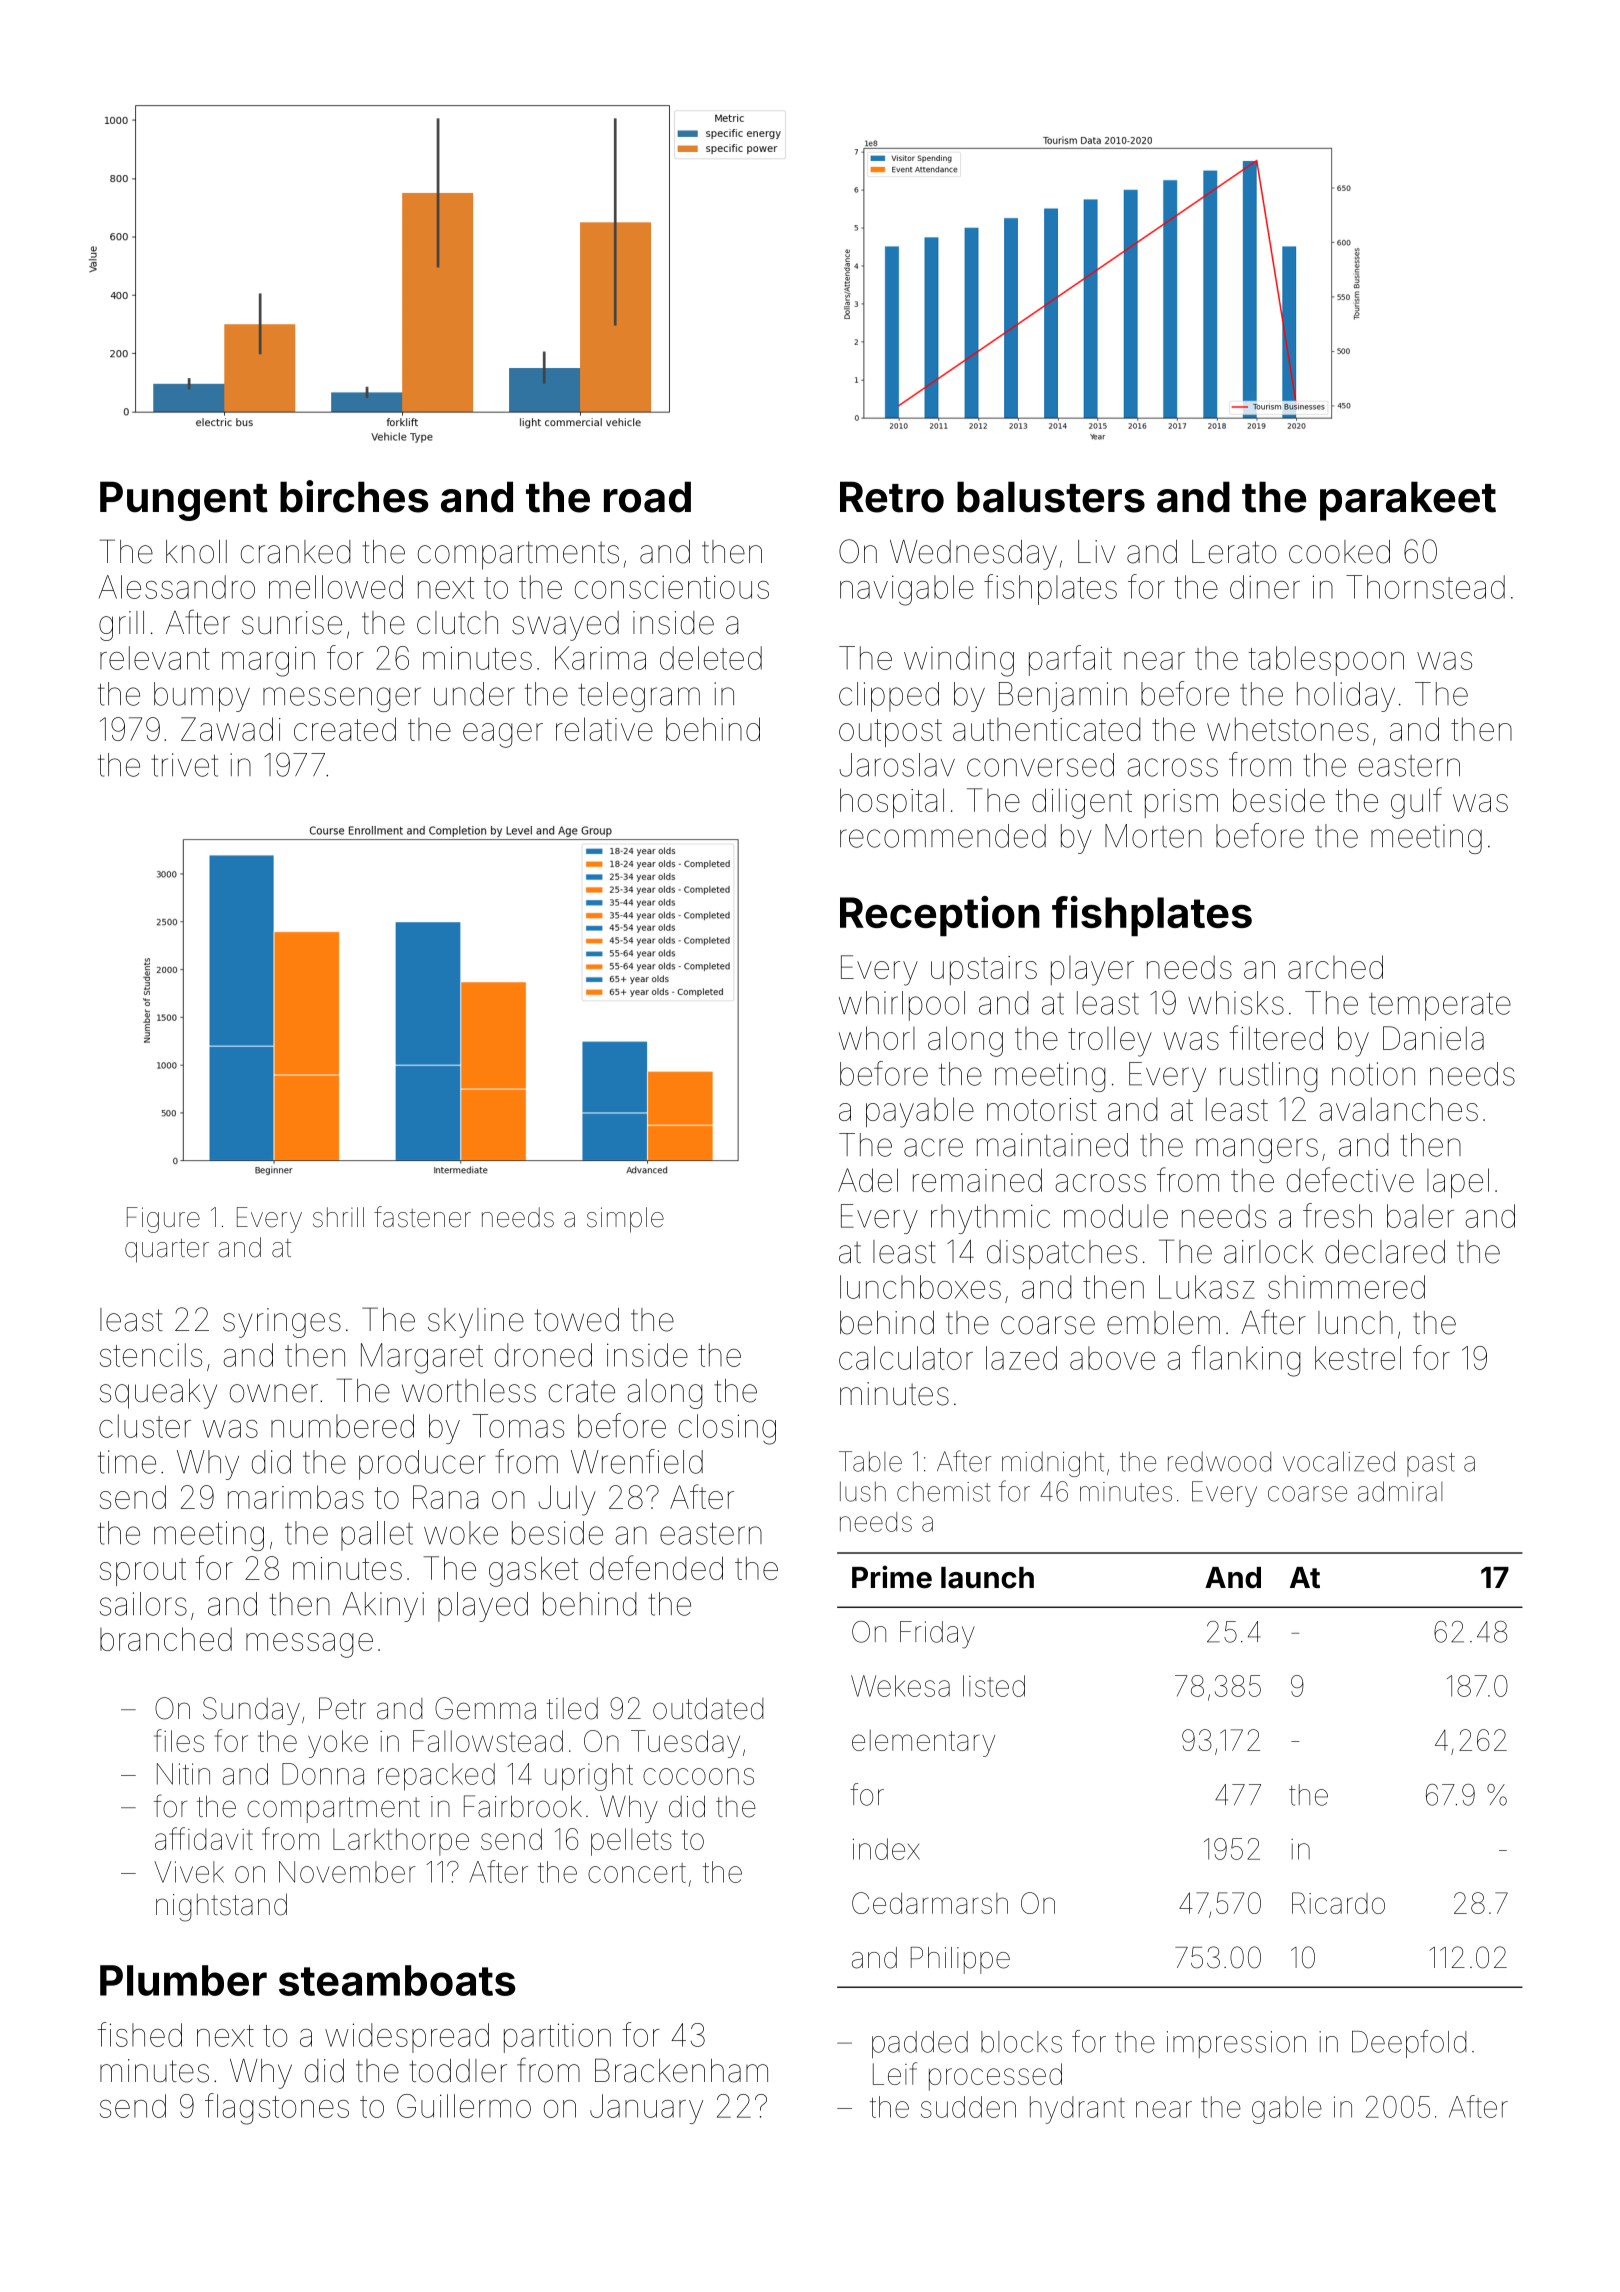 This screenshot has width=1620, height=2292. What do you see at coordinates (930, 1903) in the screenshot?
I see `Cedarmarsh` at bounding box center [930, 1903].
